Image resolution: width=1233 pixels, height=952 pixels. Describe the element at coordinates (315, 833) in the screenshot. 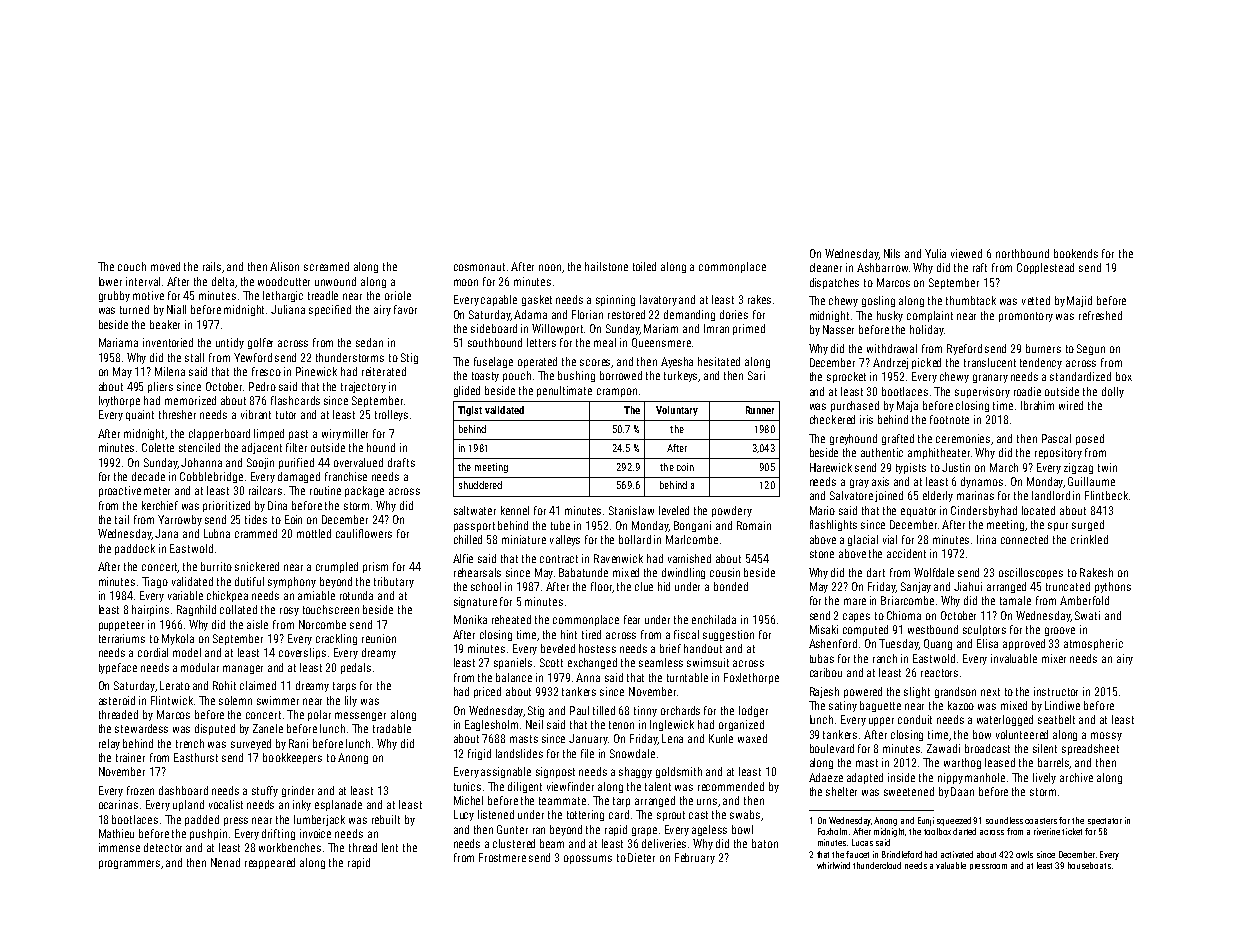

I see `invoice` at that location.
